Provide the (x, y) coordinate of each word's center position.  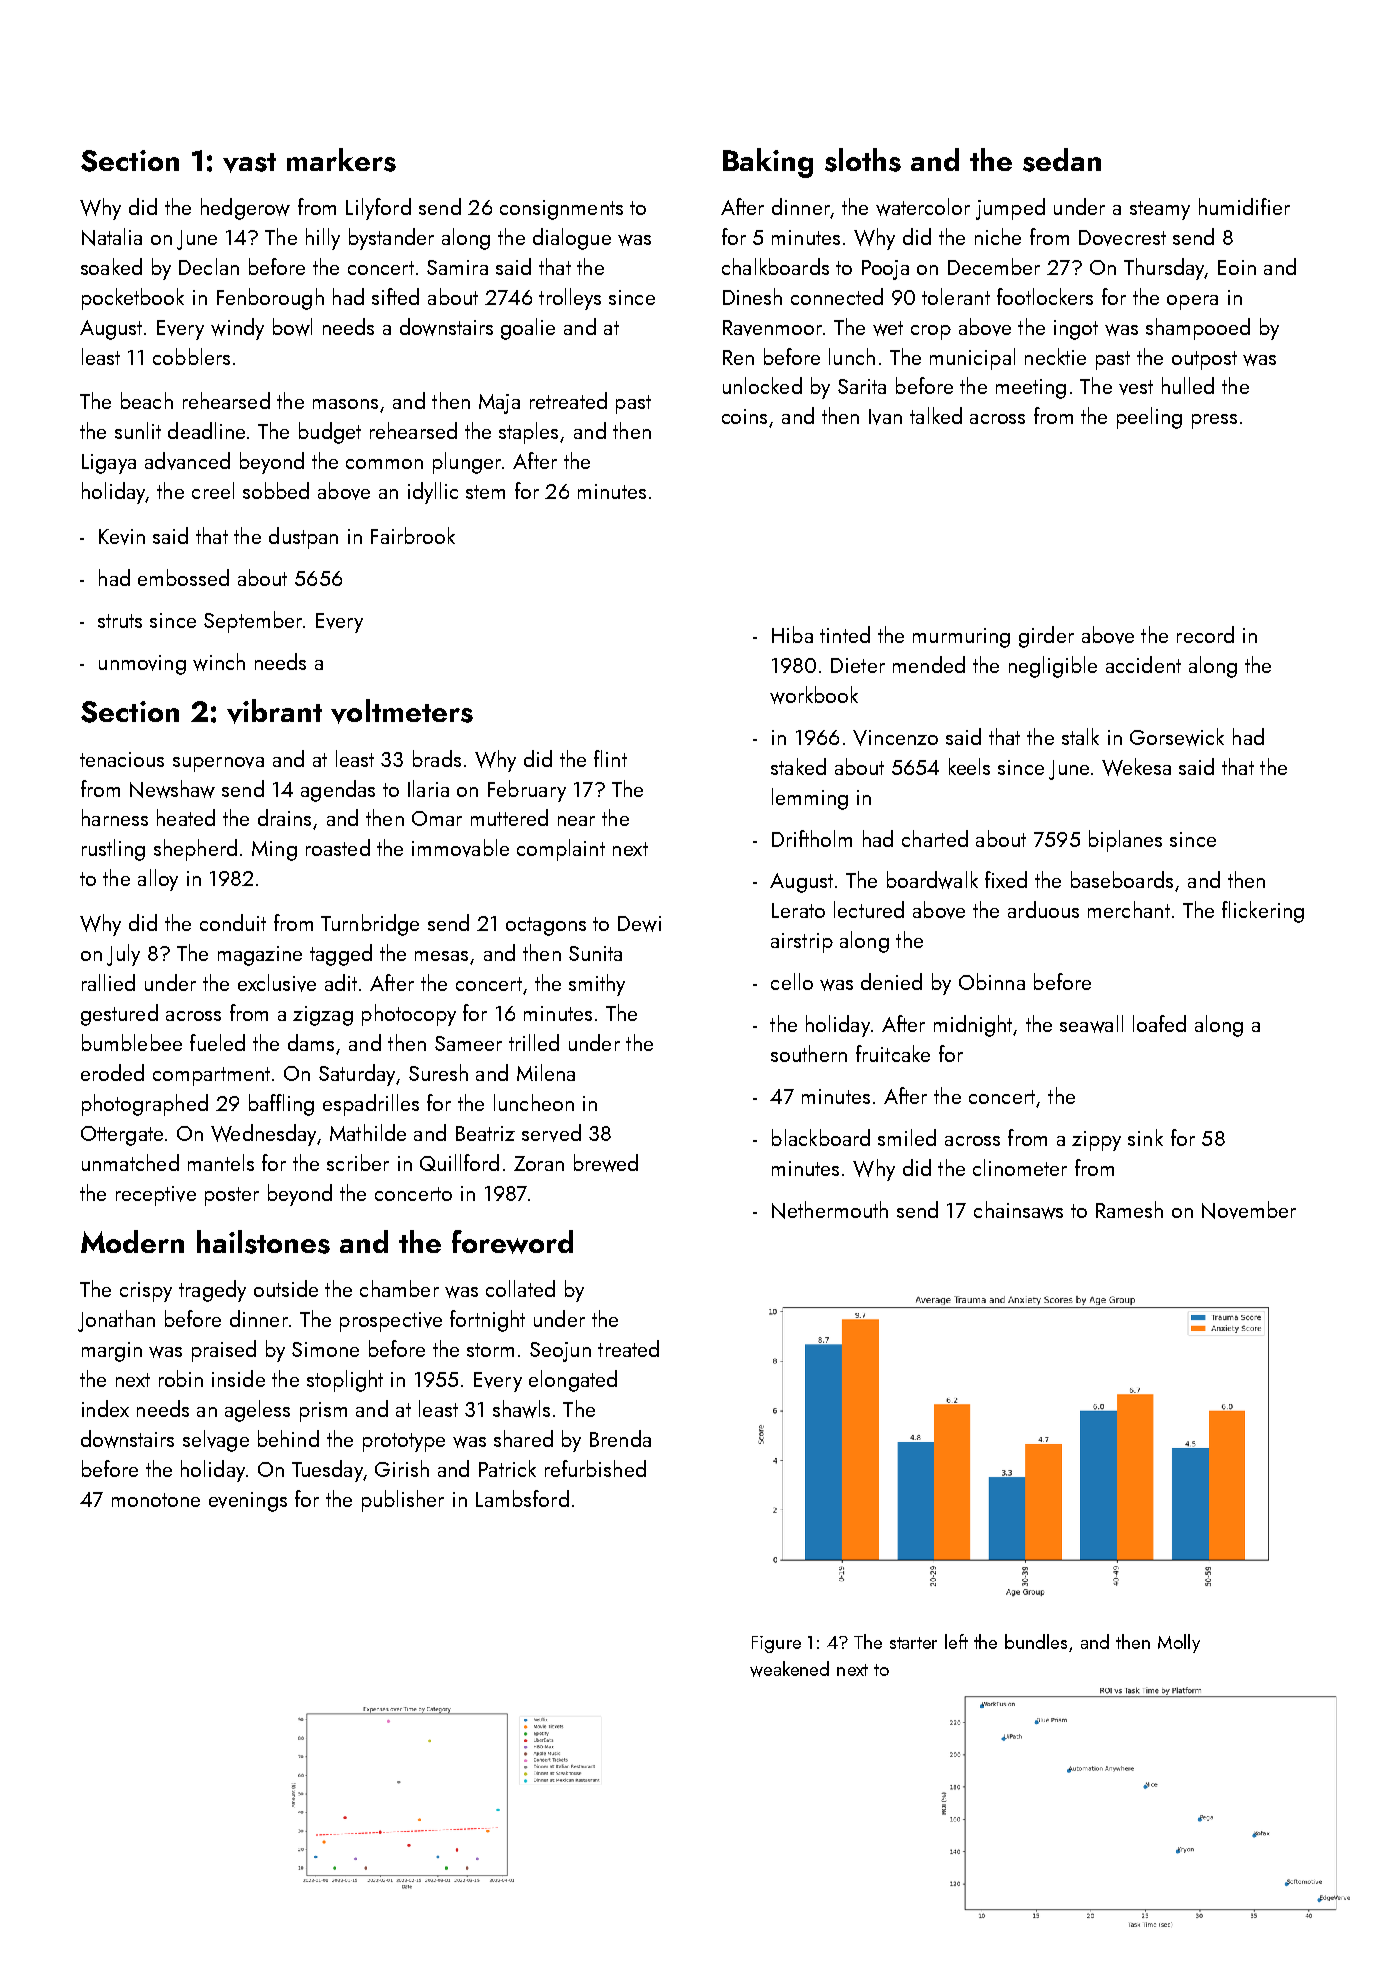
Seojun (560, 1352)
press (1214, 421)
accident (1143, 664)
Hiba (792, 634)
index (105, 1408)
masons (345, 404)
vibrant (274, 711)
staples (528, 433)
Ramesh (1129, 1209)
